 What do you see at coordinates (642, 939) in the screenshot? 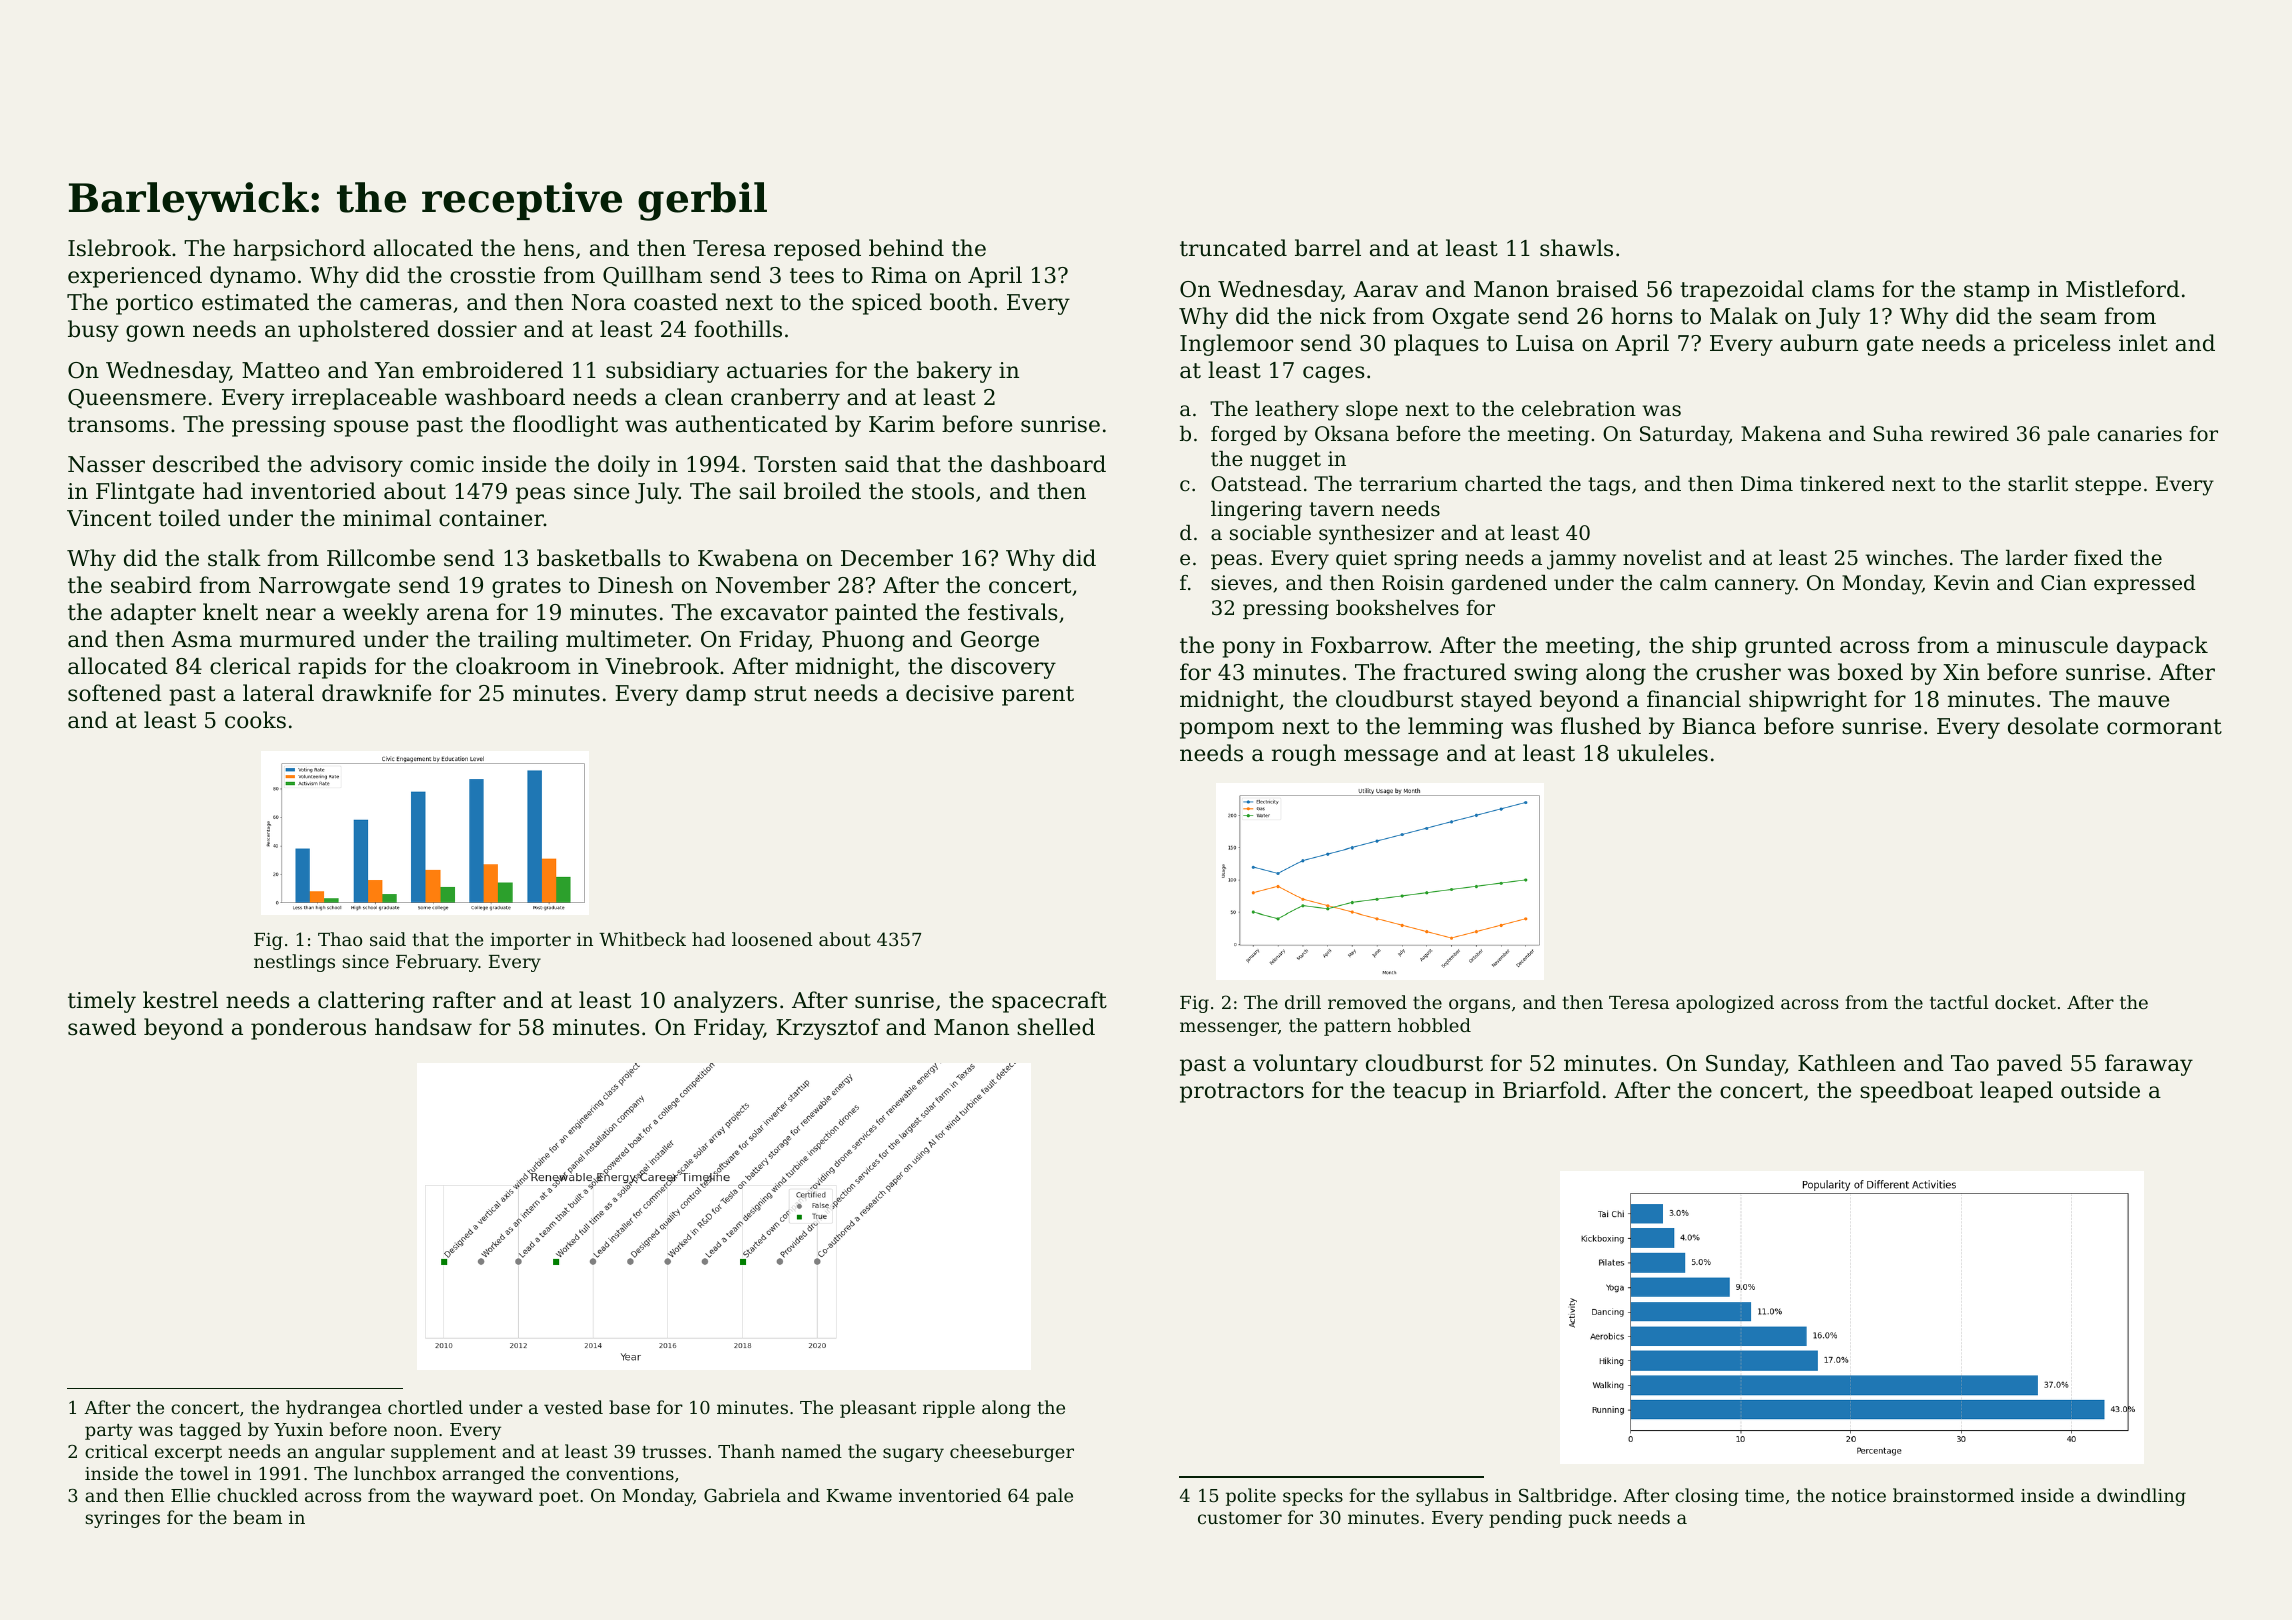
I see `Whitbeck` at bounding box center [642, 939].
